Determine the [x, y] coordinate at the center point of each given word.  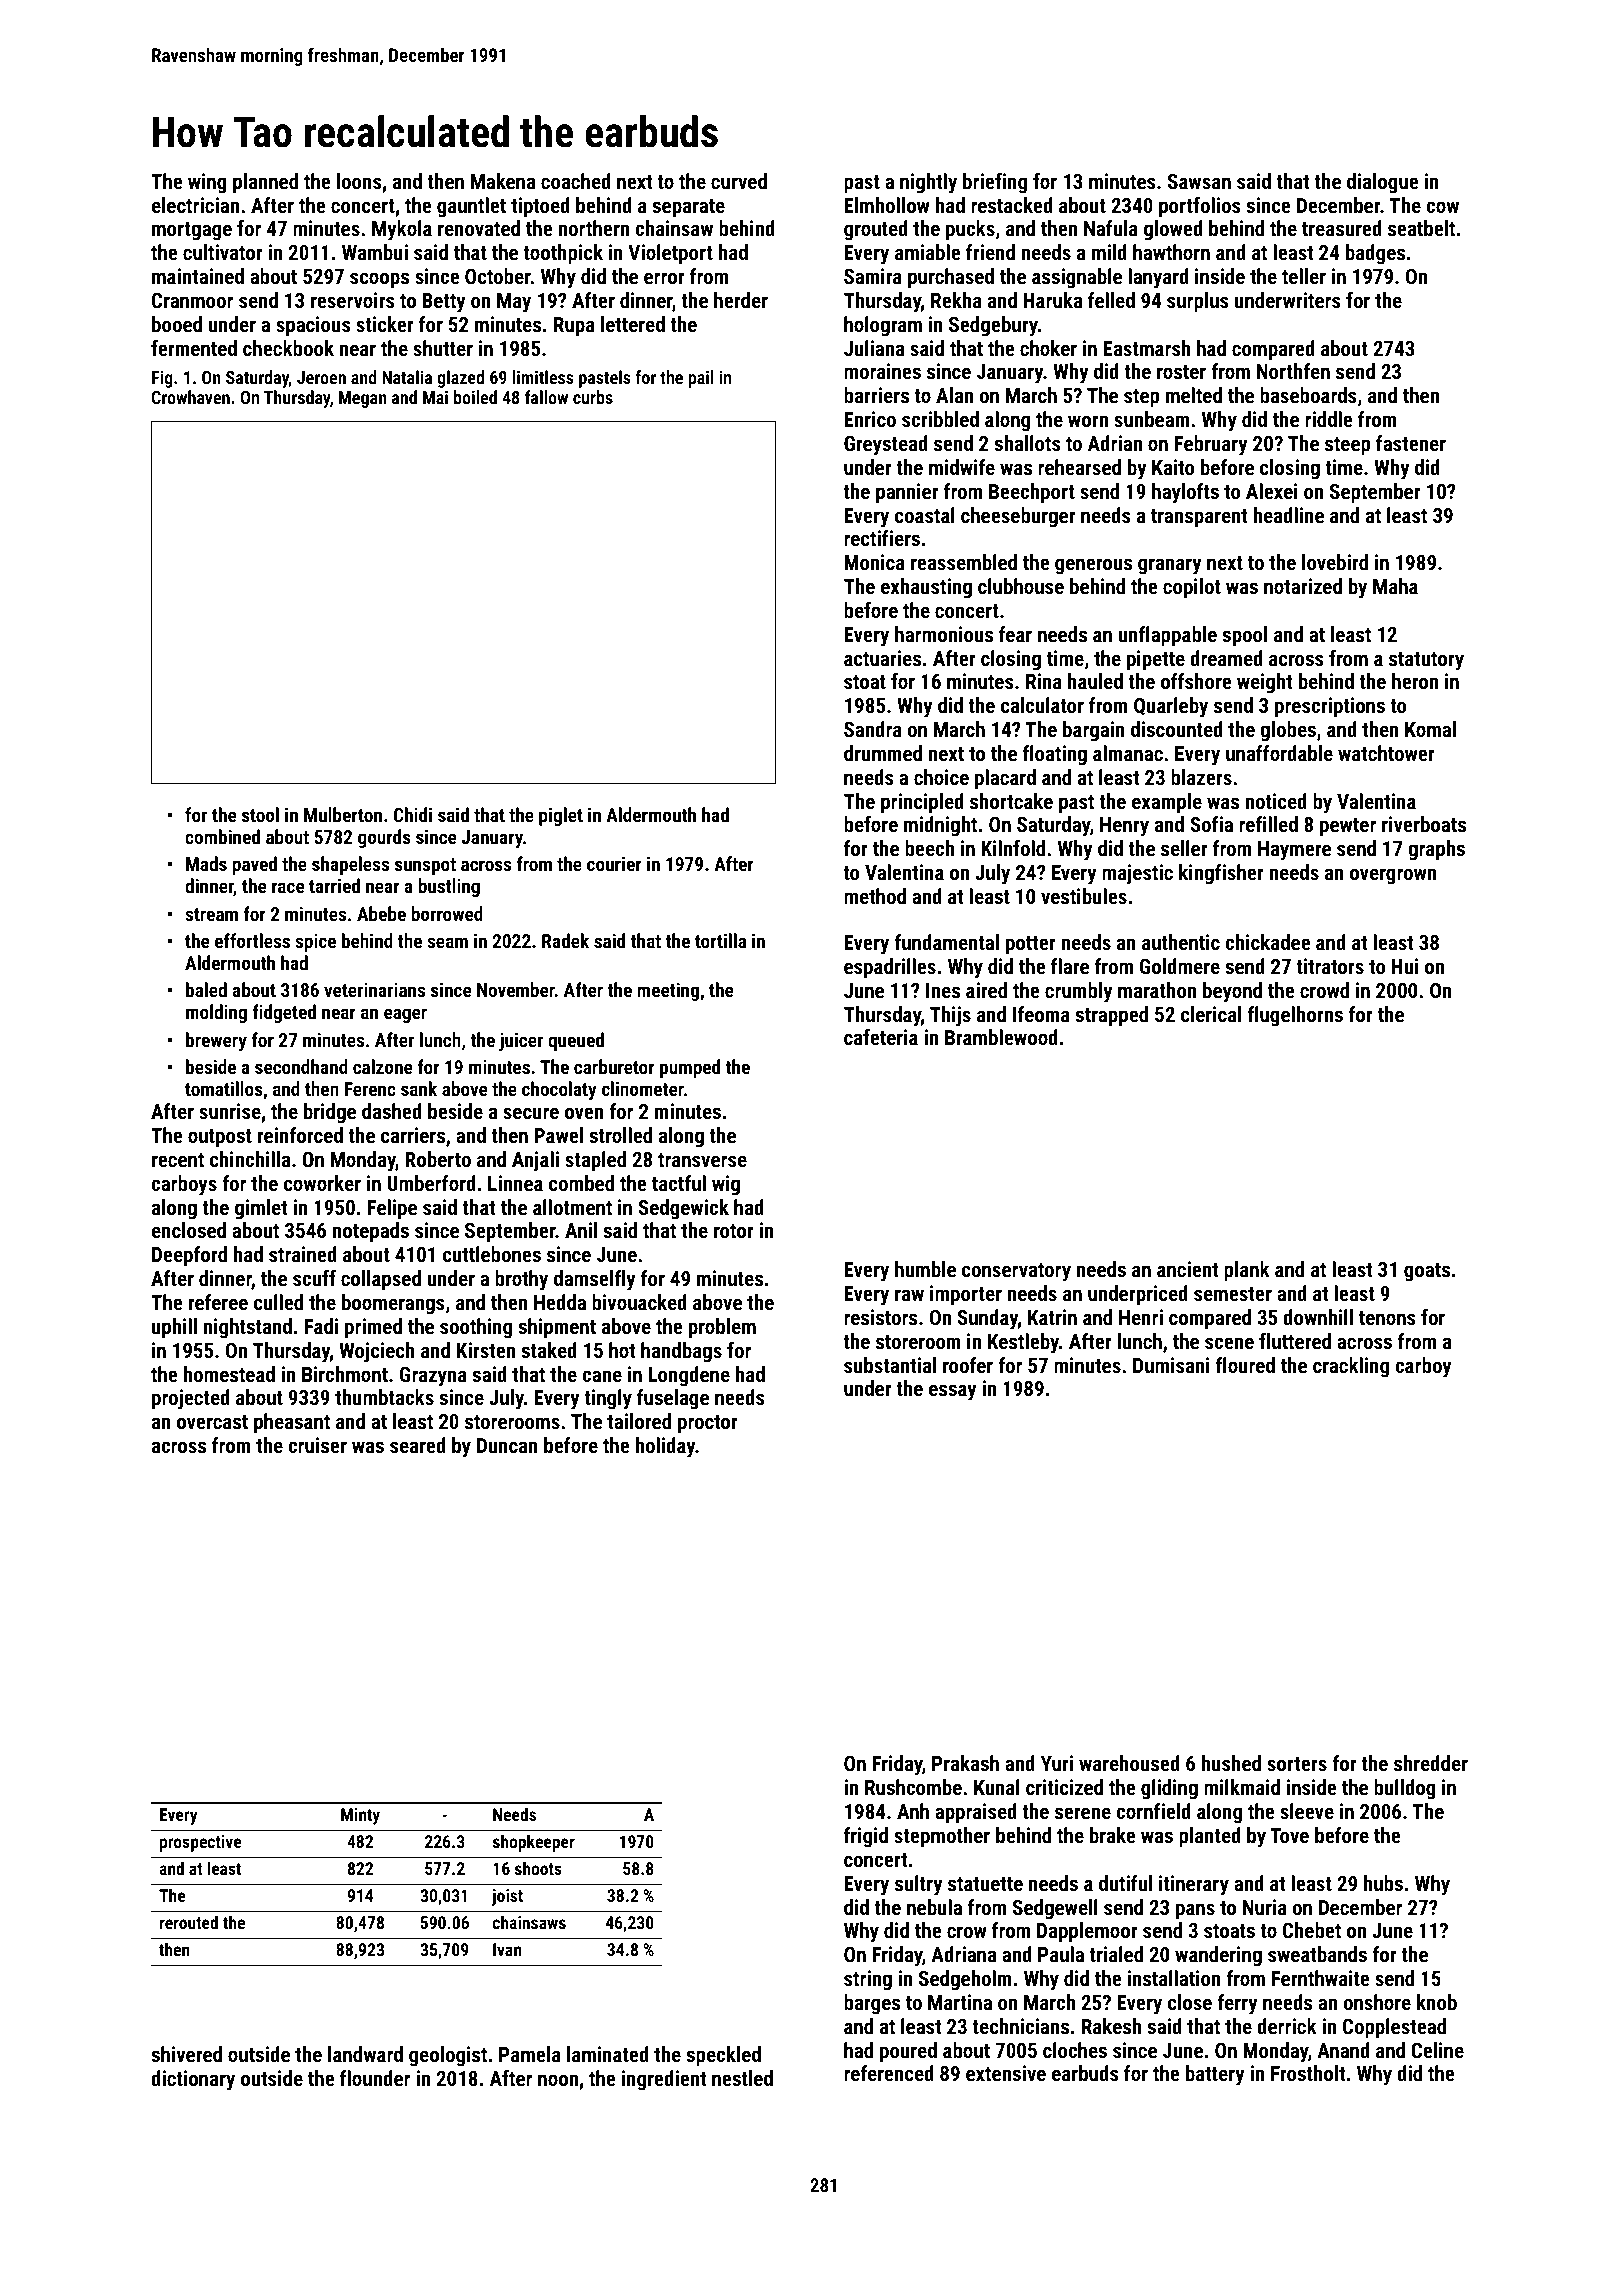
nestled [742, 2078]
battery [1215, 2075]
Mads [206, 863]
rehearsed [1079, 467]
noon [558, 2080]
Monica [874, 562]
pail [701, 379]
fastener [1411, 443]
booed [177, 324]
